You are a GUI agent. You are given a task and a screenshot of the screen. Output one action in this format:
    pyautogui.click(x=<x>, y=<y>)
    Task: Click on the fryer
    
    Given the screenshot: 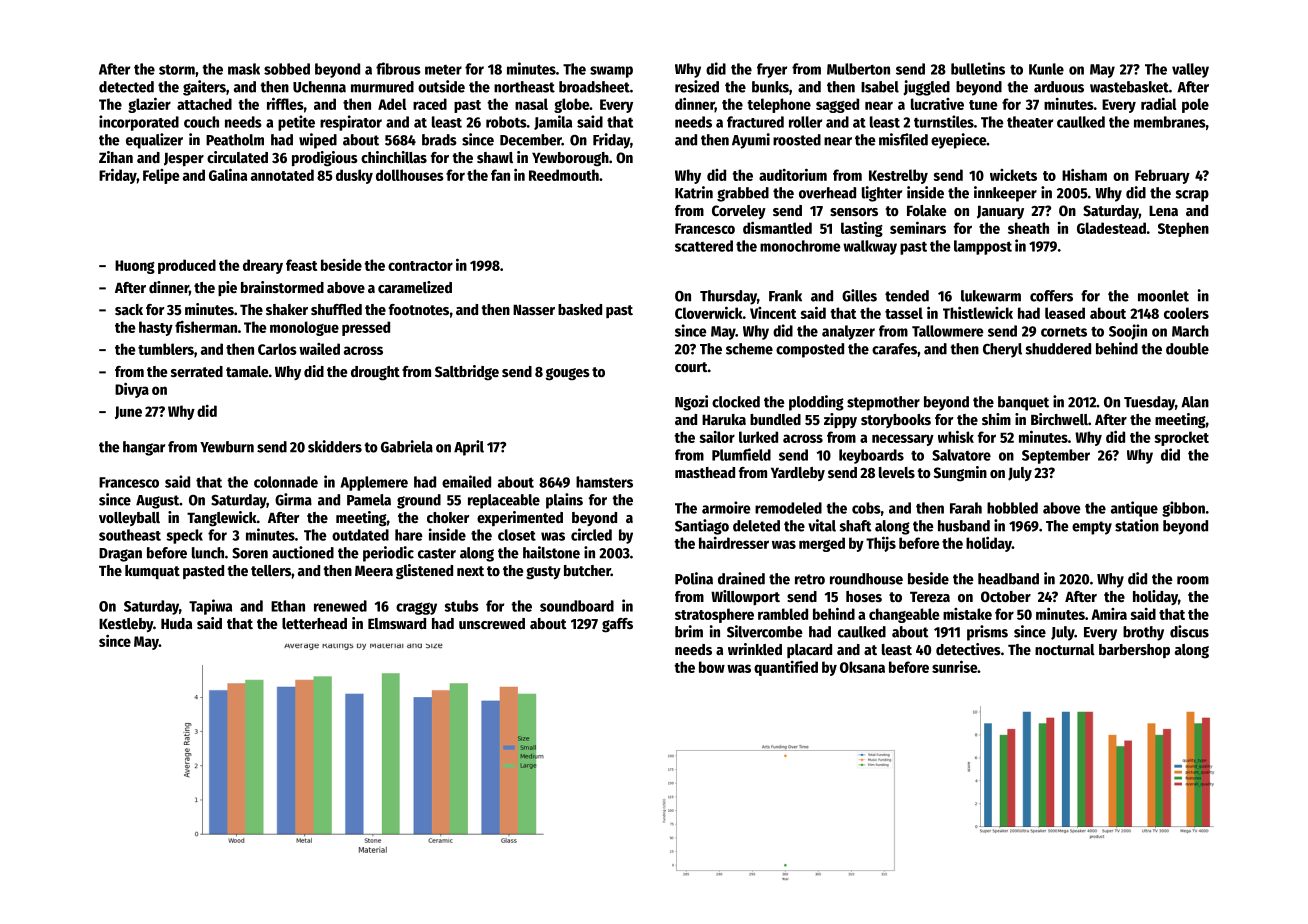 What is the action you would take?
    pyautogui.click(x=772, y=70)
